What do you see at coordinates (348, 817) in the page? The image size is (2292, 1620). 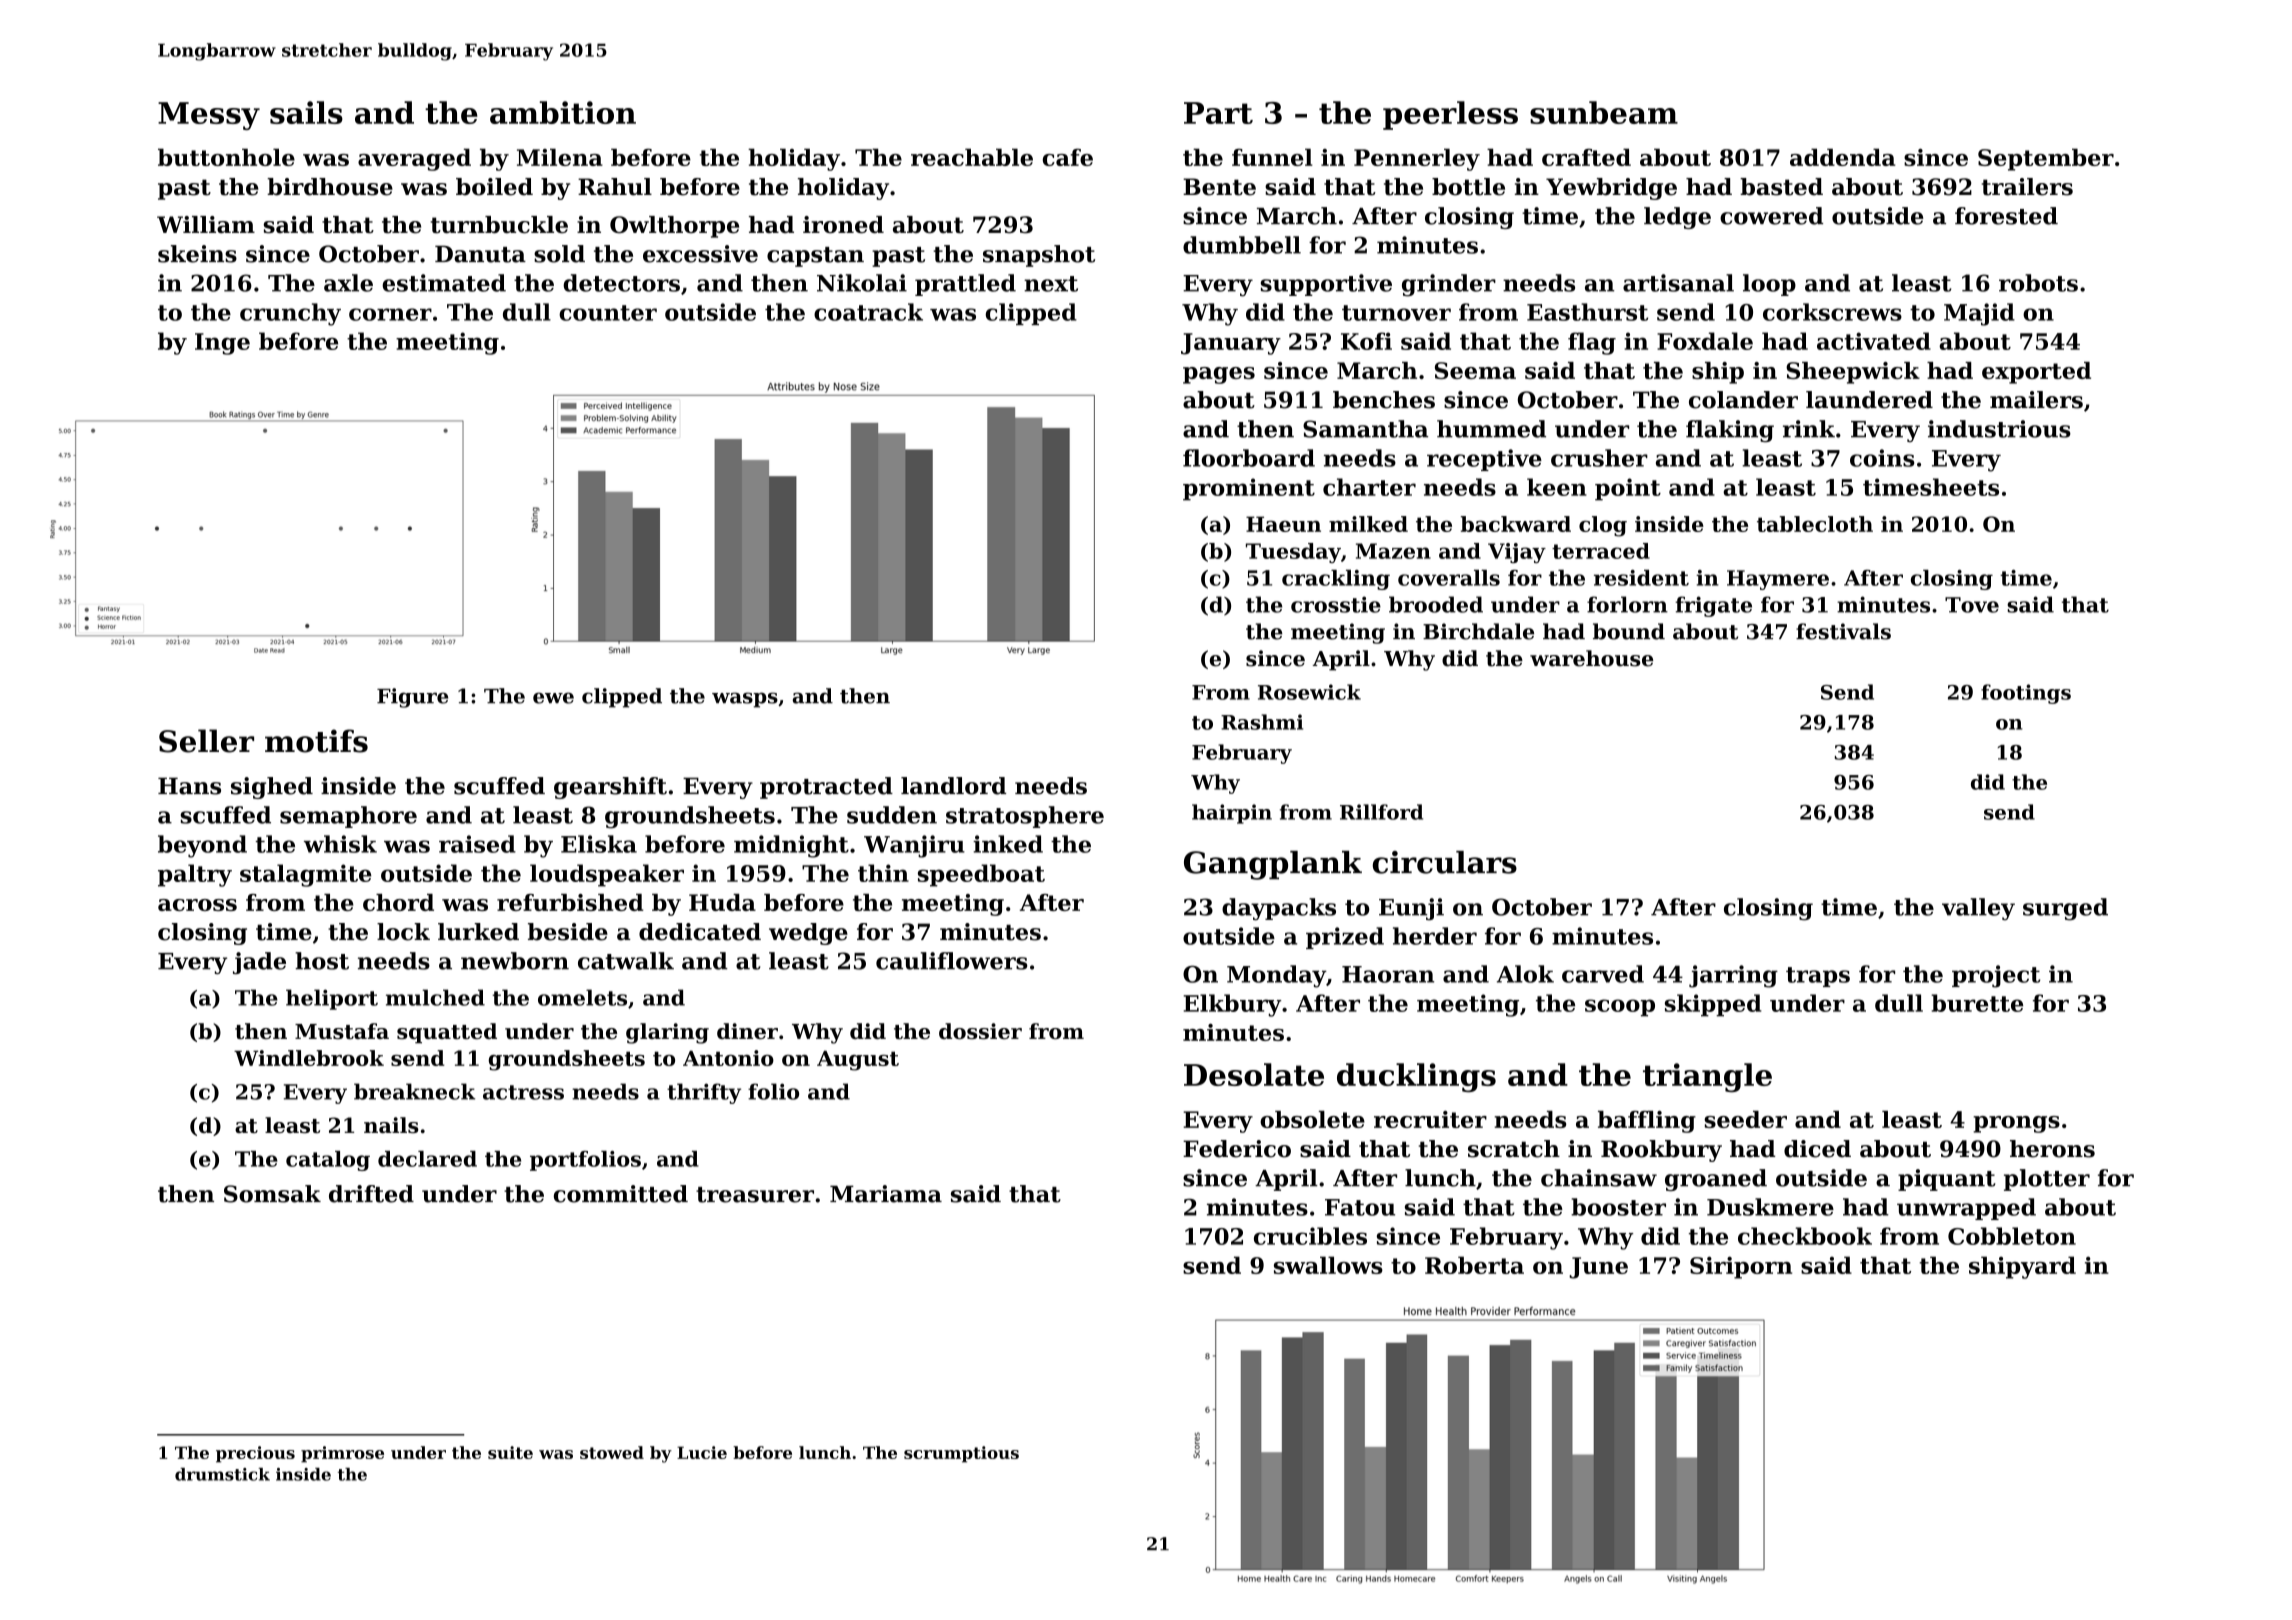 I see `semaphore` at bounding box center [348, 817].
